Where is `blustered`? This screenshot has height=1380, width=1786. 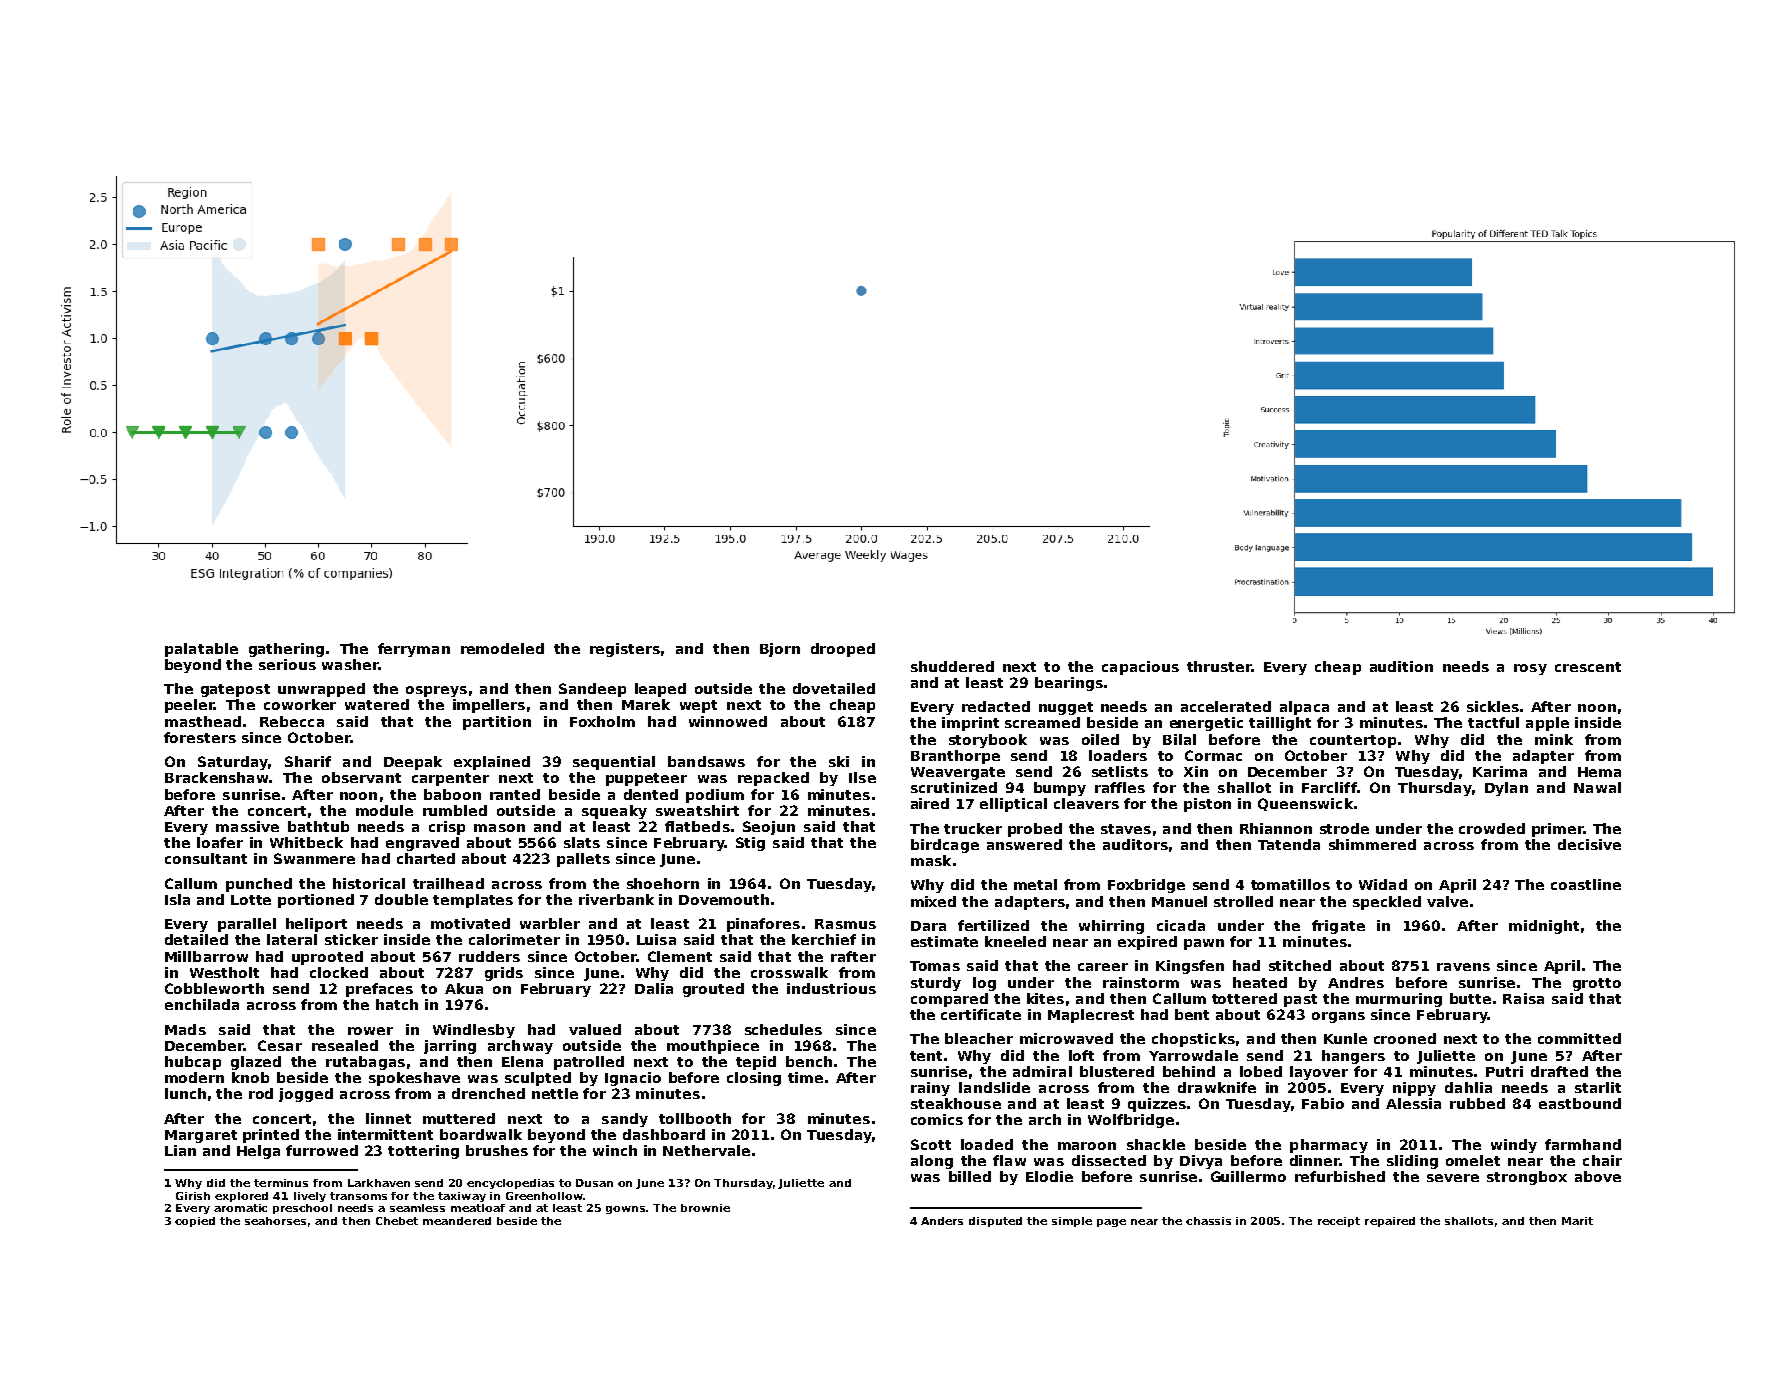
blustered is located at coordinates (1117, 1071).
